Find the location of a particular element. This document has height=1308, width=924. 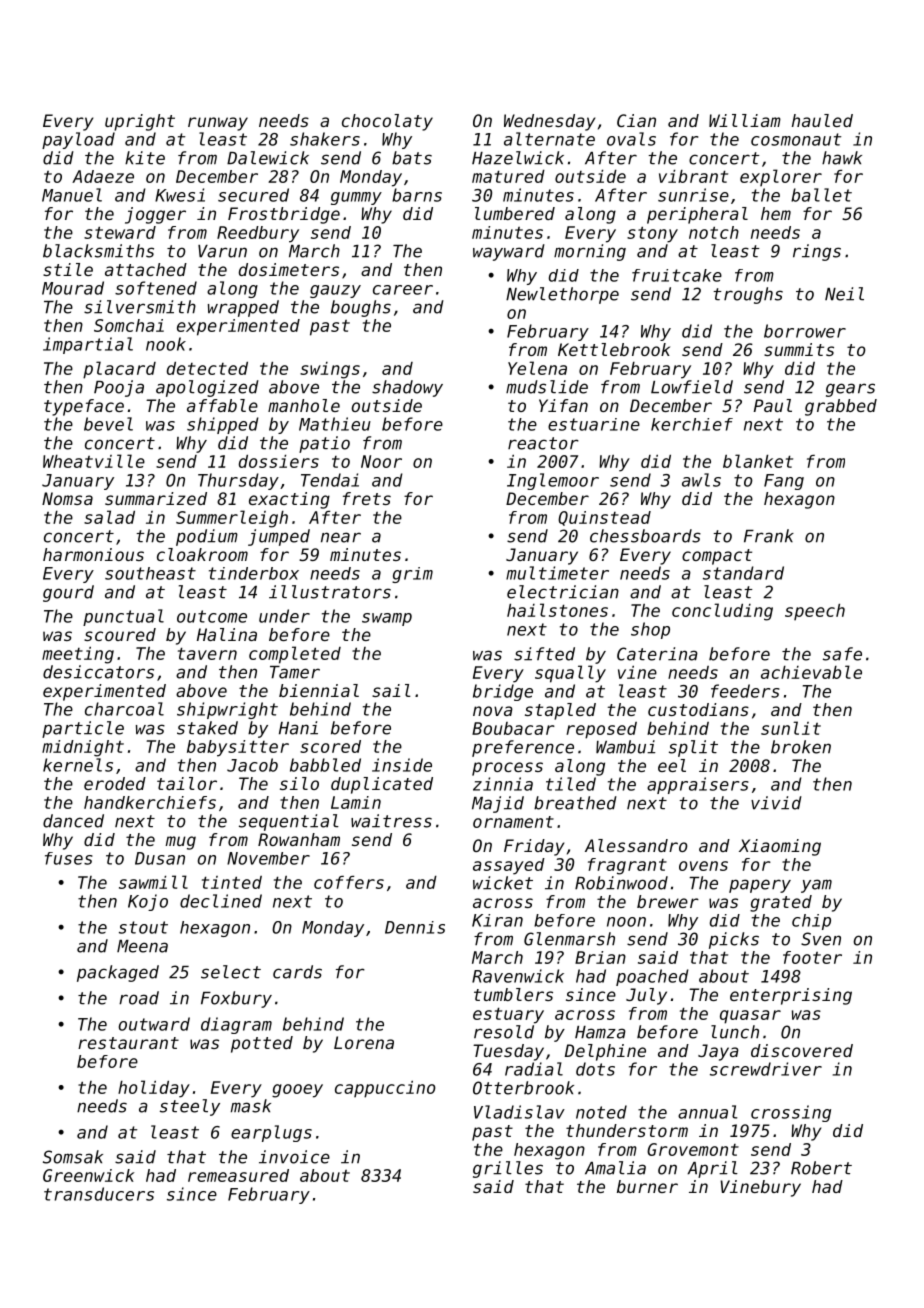

hauled is located at coordinates (822, 120).
